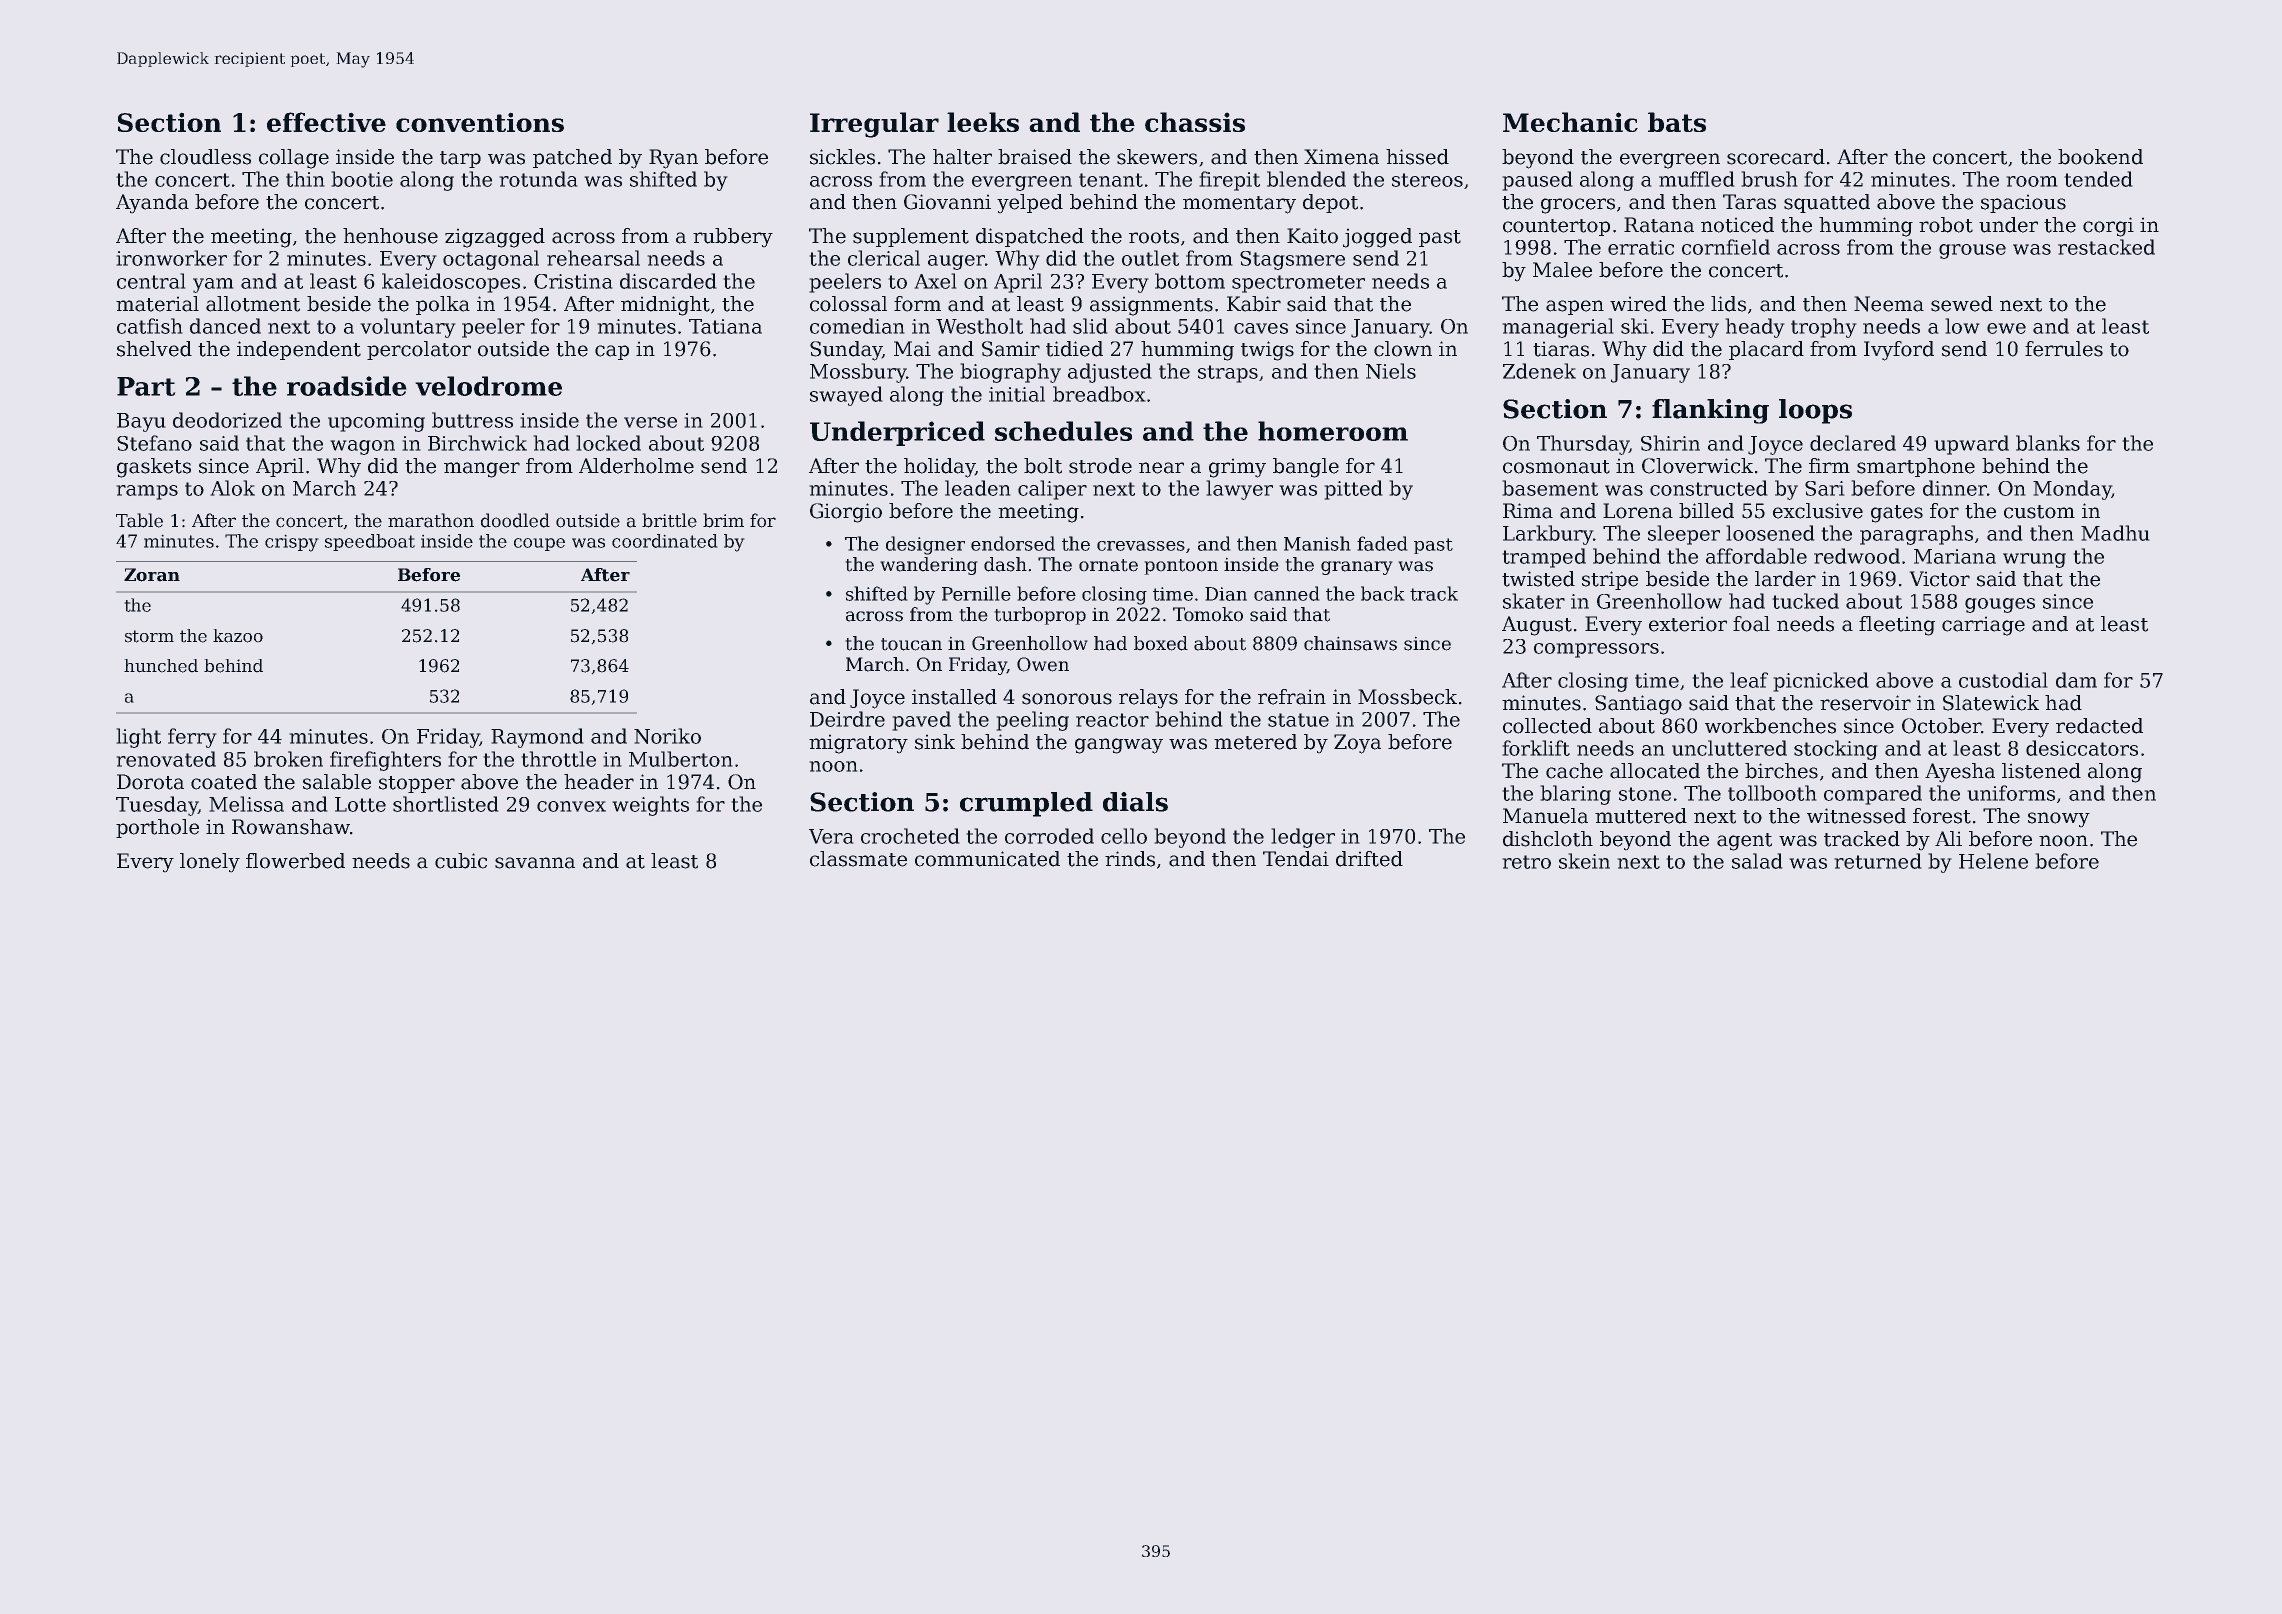 The image size is (2282, 1614). Describe the element at coordinates (1728, 304) in the screenshot. I see `lids` at that location.
